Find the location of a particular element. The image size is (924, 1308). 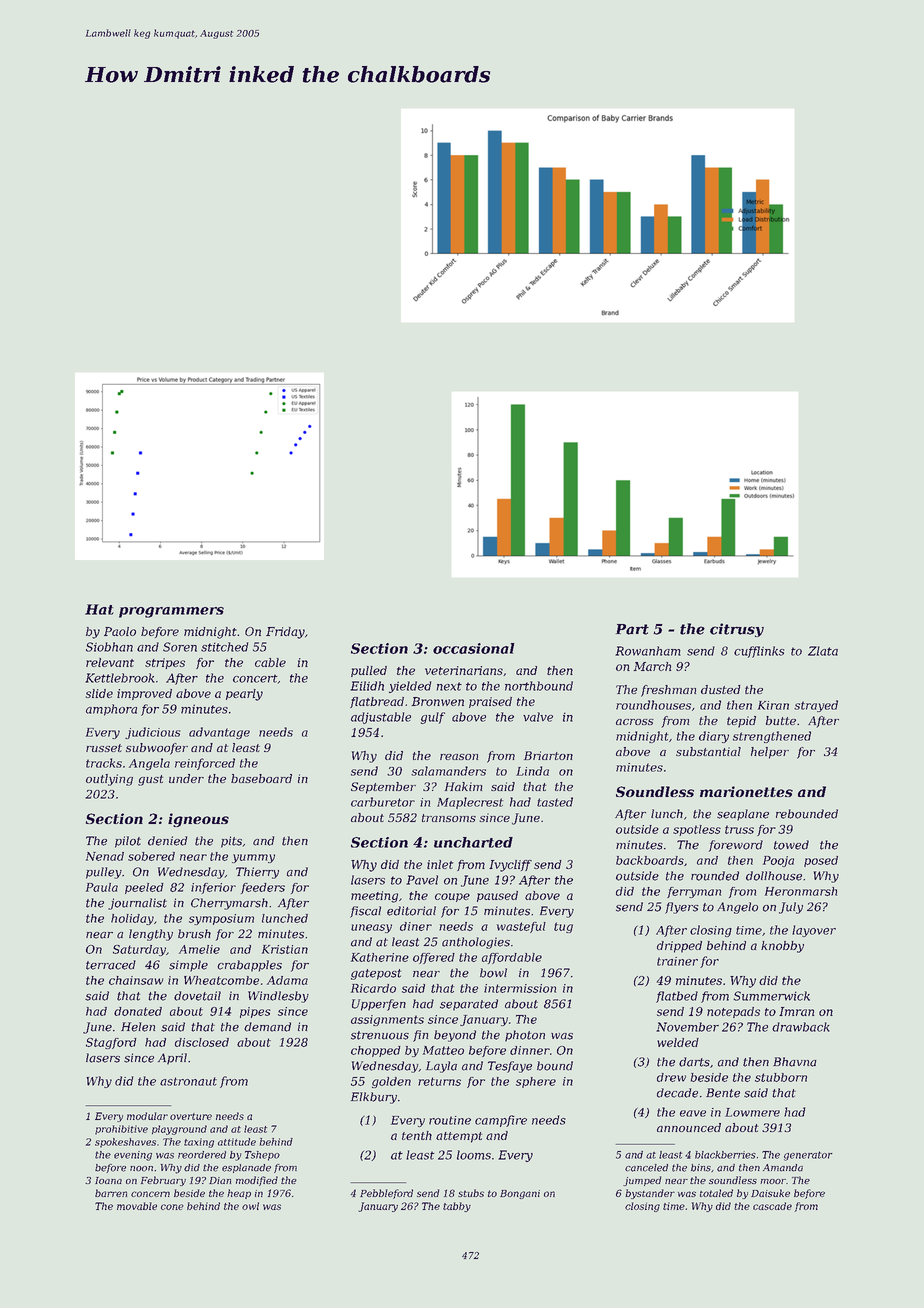

foreword is located at coordinates (736, 846).
